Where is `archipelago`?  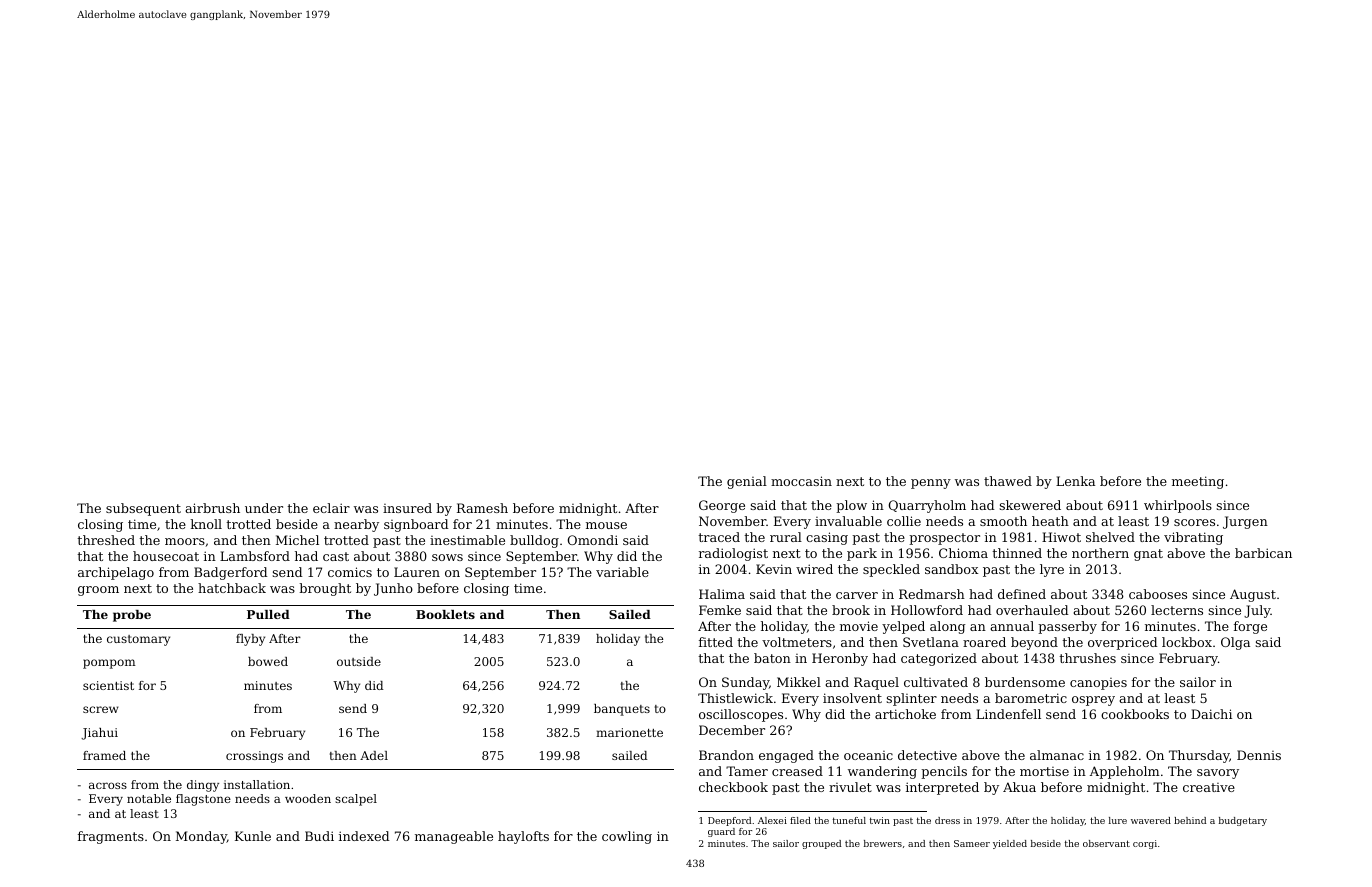 archipelago is located at coordinates (116, 573).
